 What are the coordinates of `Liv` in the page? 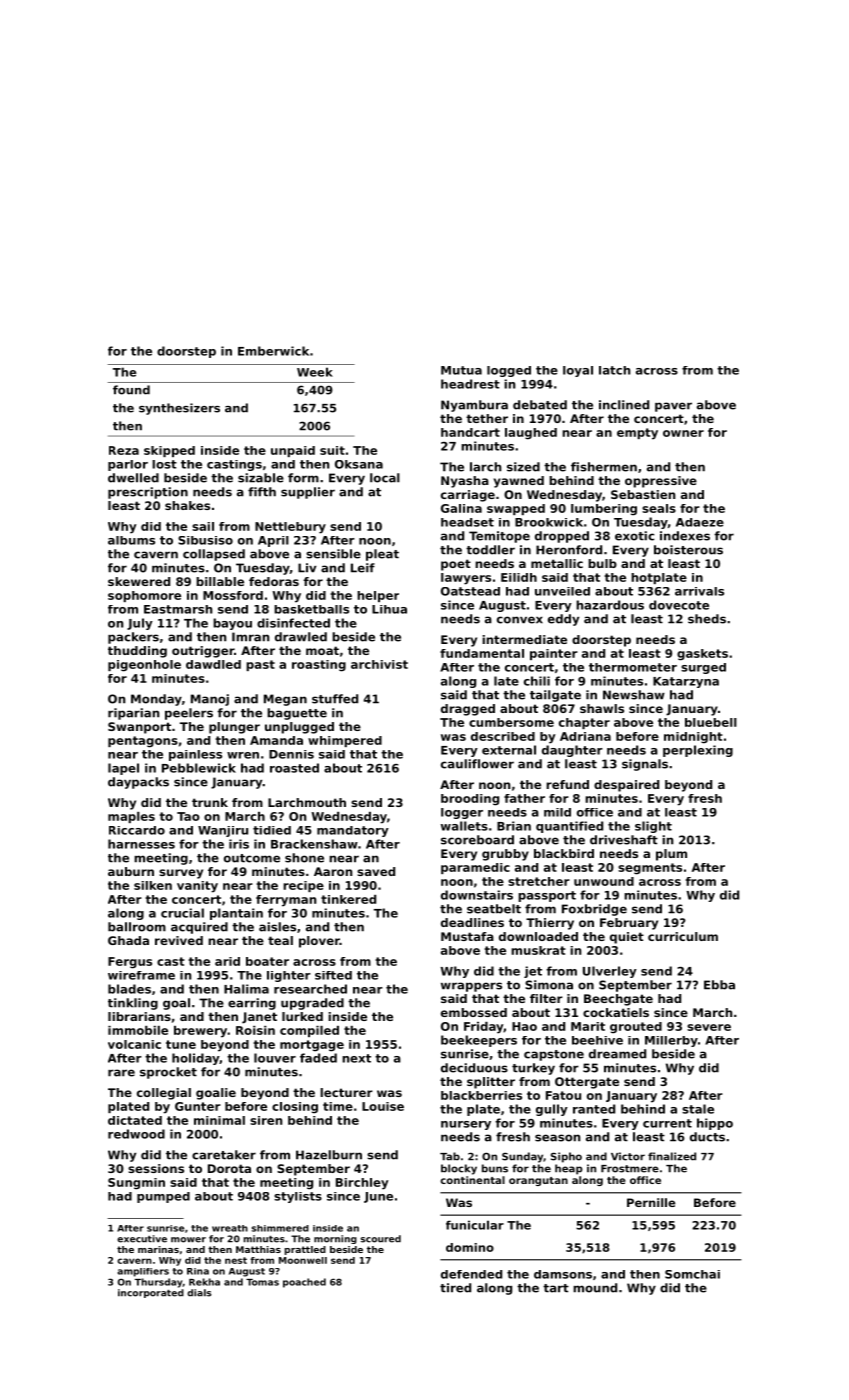 It's located at (307, 568).
